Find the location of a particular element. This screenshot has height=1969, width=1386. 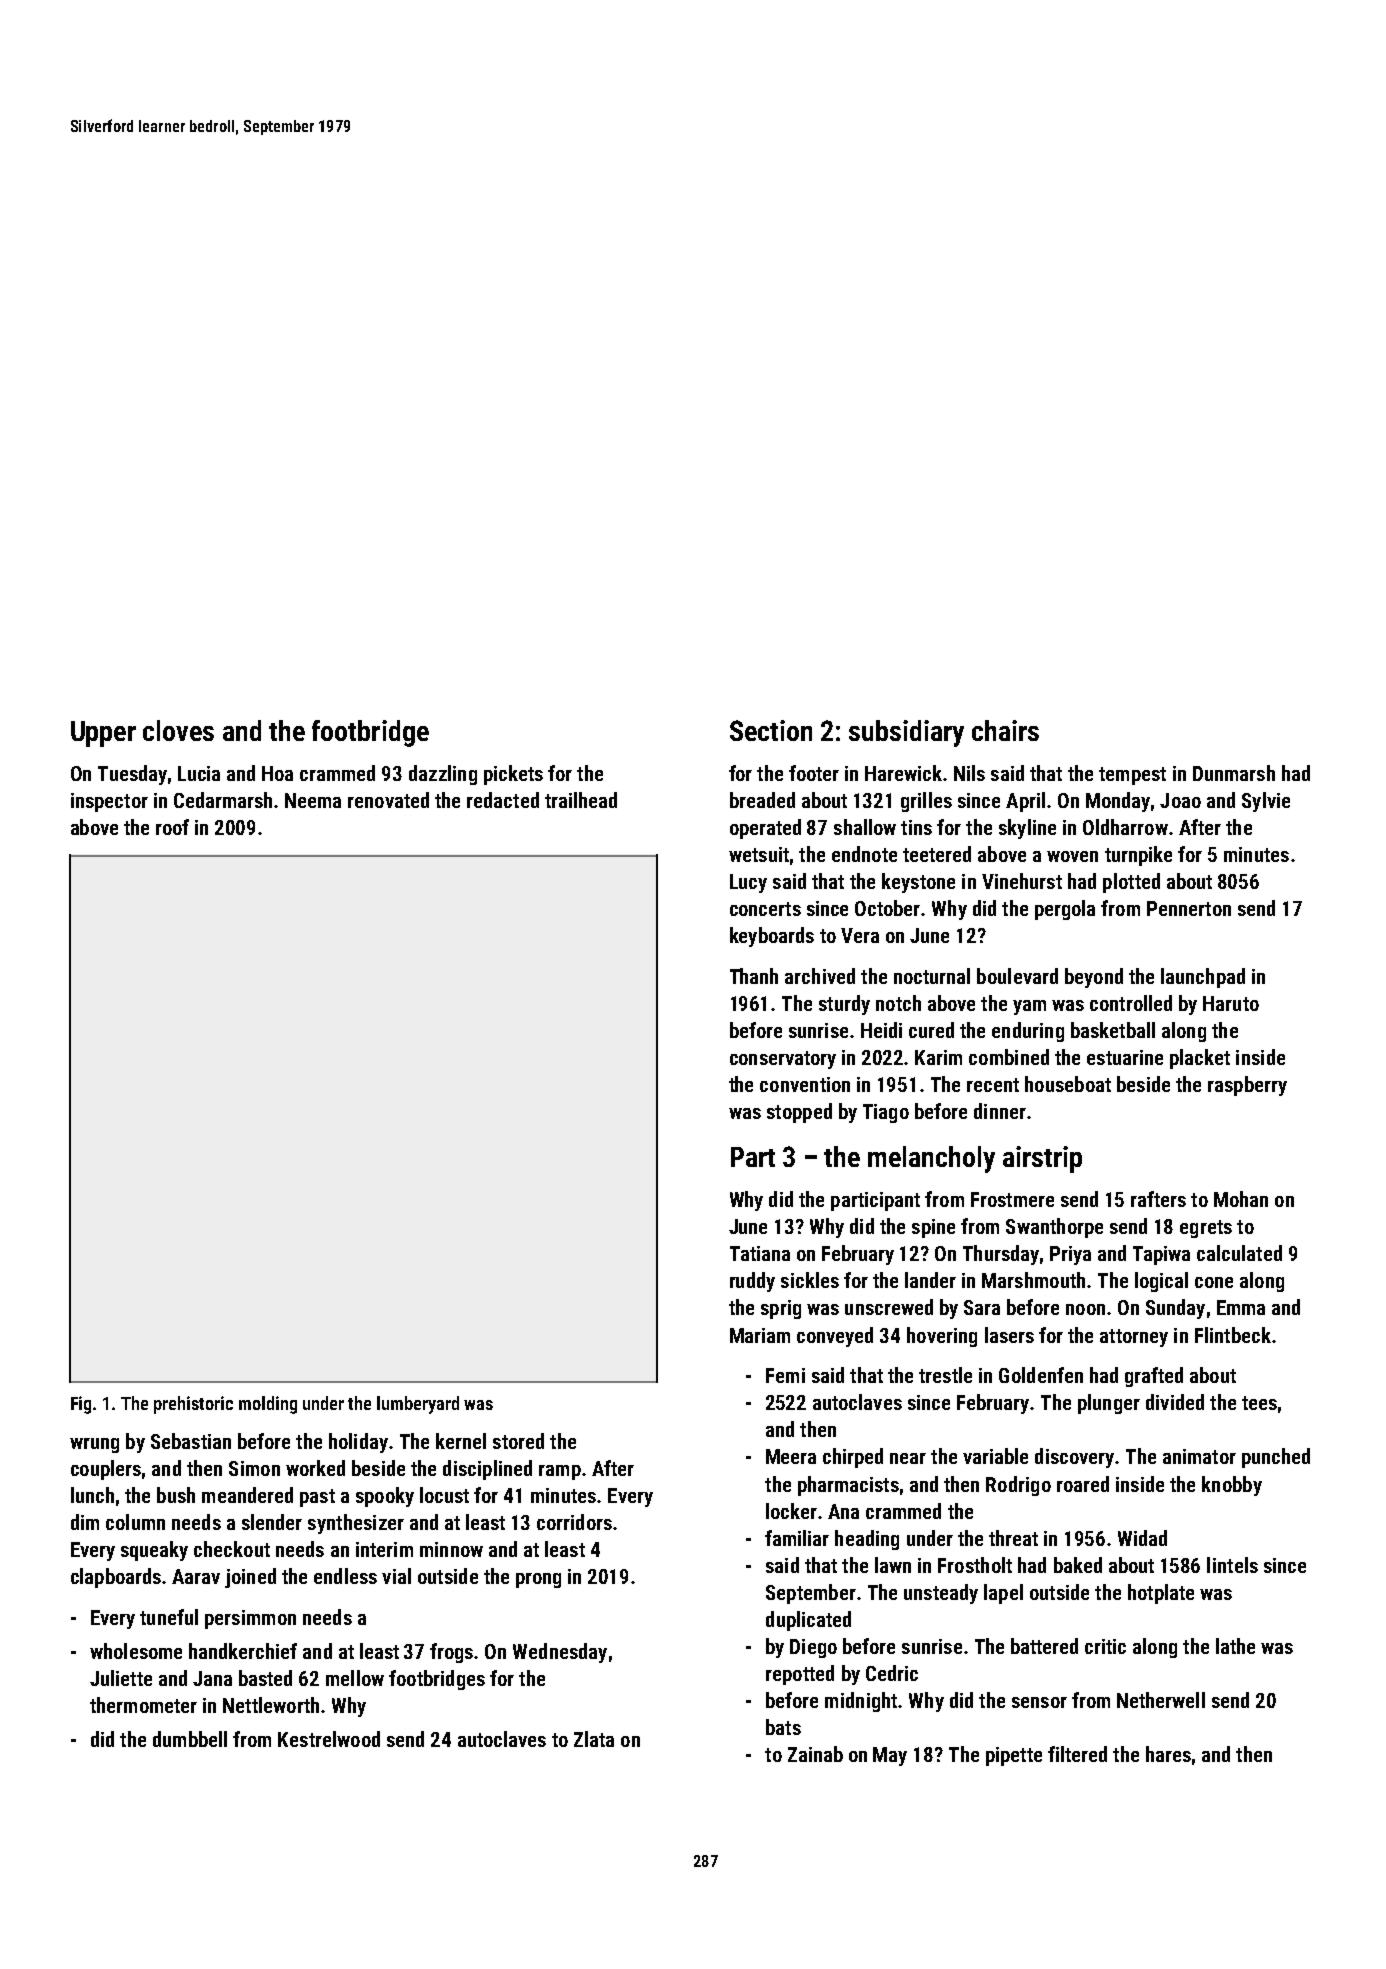

Cedric is located at coordinates (892, 1673).
